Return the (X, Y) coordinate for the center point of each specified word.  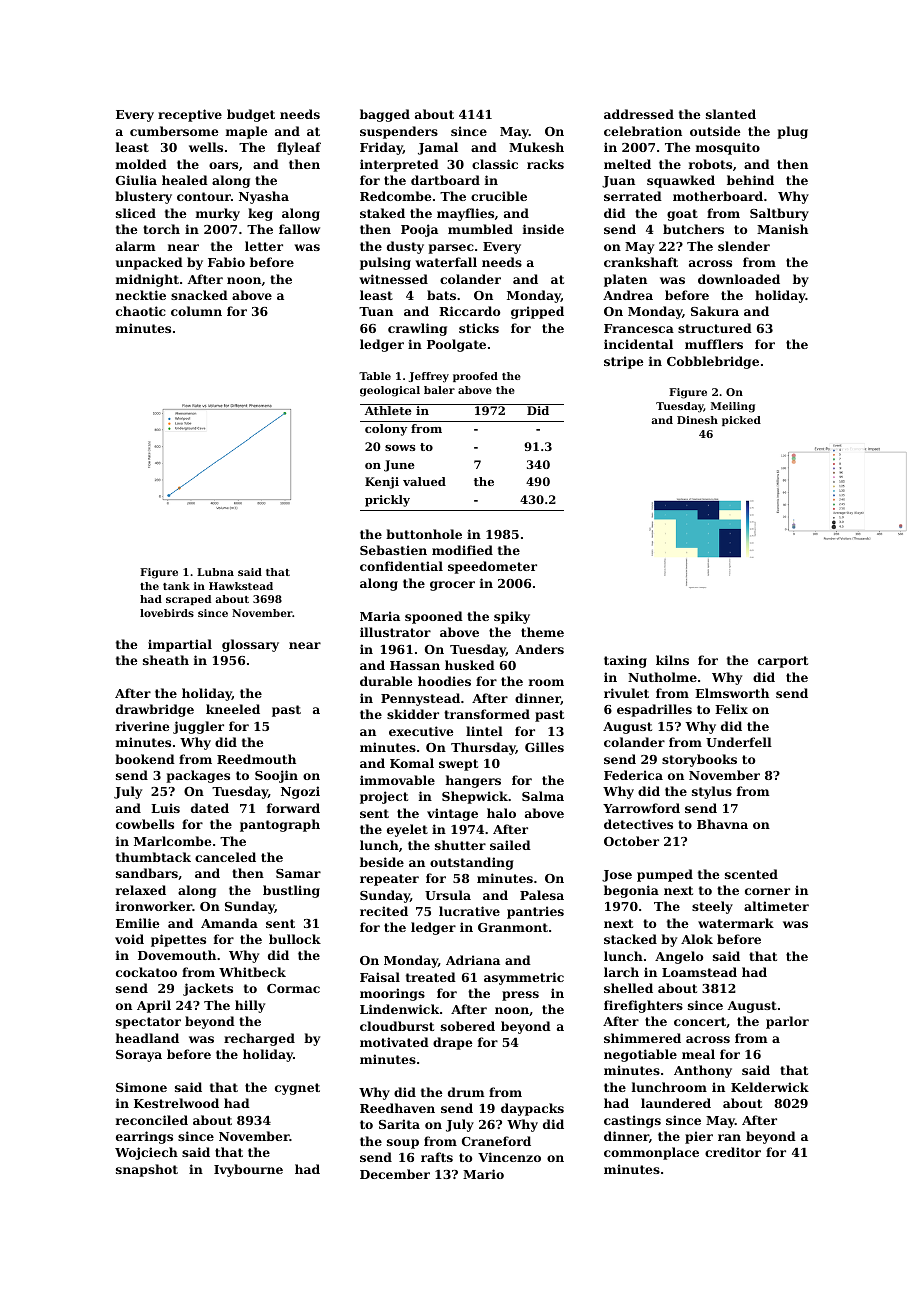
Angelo (679, 957)
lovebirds (167, 613)
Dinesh (697, 420)
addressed (639, 114)
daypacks (532, 1109)
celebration (643, 131)
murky (218, 214)
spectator (148, 1023)
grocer (452, 586)
